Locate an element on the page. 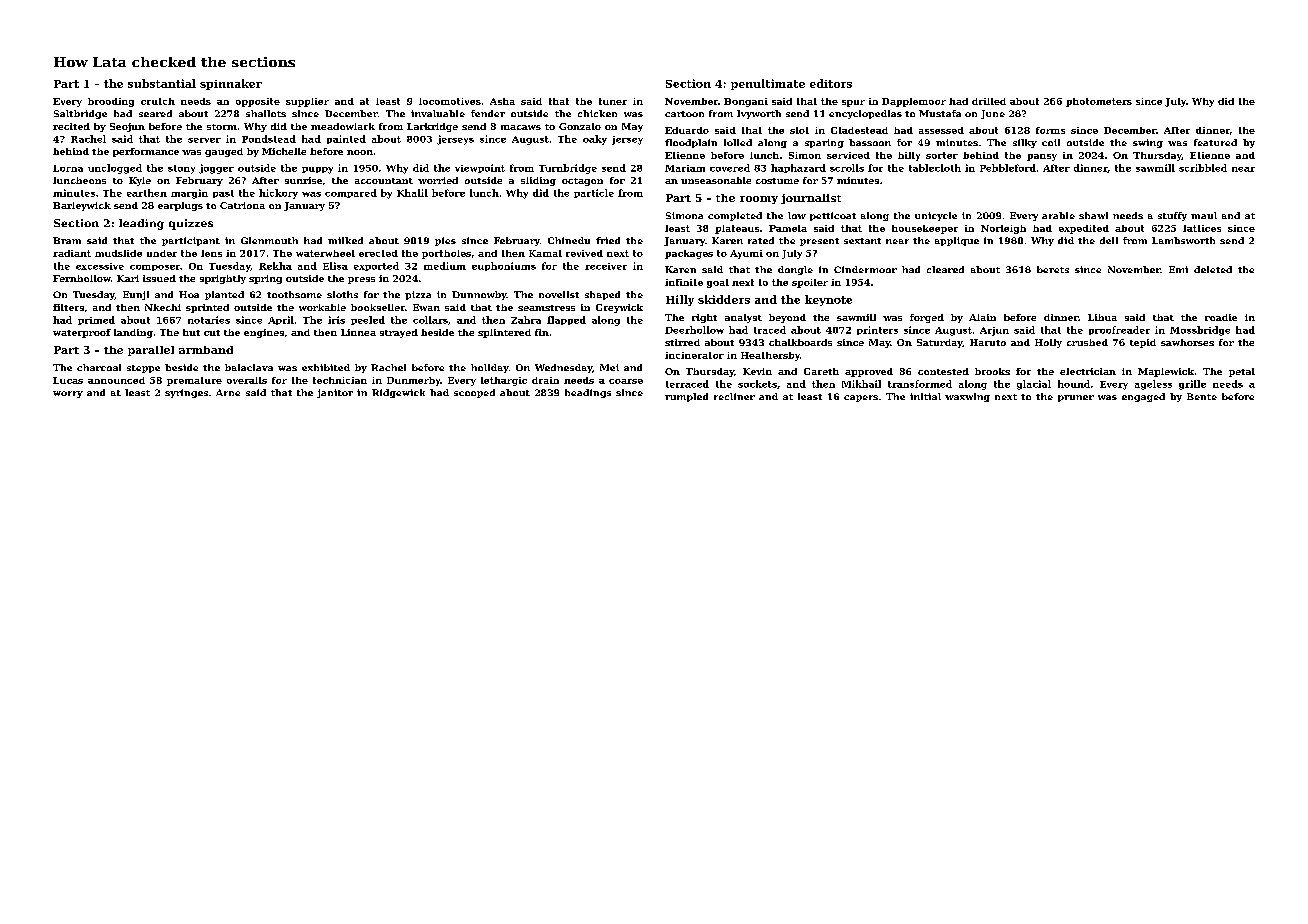 This image has width=1308, height=924. photometers is located at coordinates (1099, 102).
